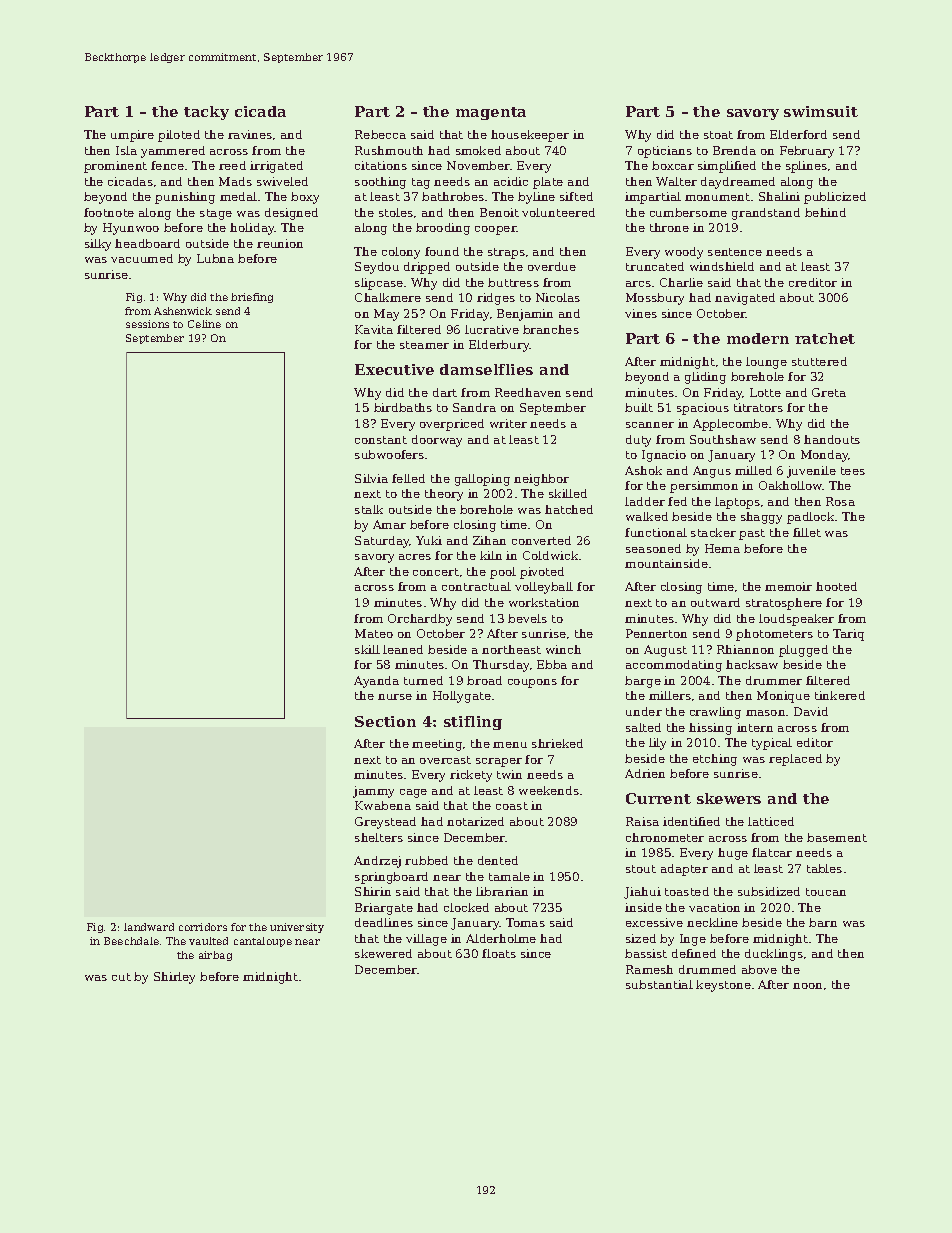  What do you see at coordinates (149, 927) in the image?
I see `landward` at bounding box center [149, 927].
